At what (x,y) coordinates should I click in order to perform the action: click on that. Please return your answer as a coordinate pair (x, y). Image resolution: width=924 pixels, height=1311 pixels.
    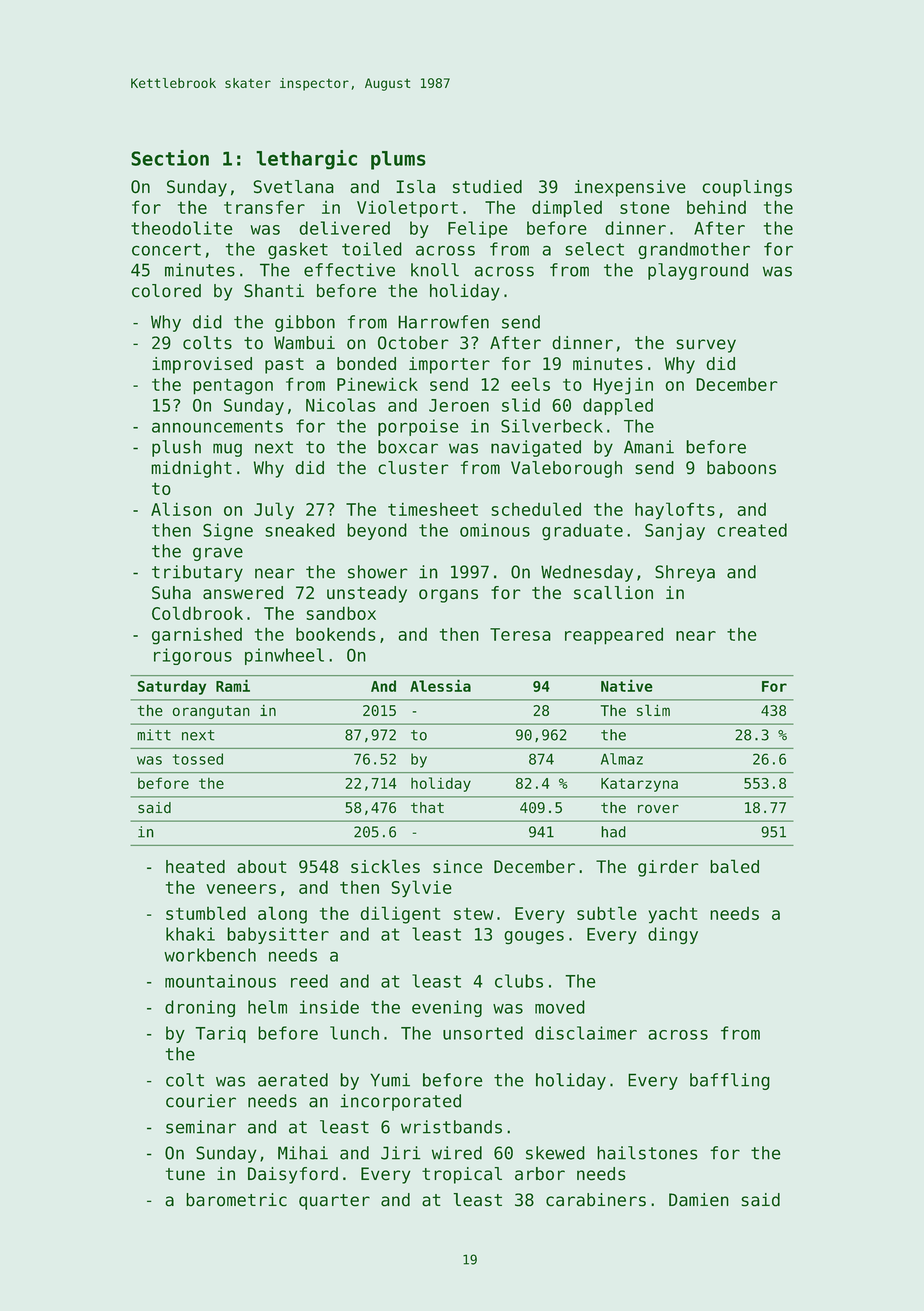
    Looking at the image, I should click on (427, 807).
